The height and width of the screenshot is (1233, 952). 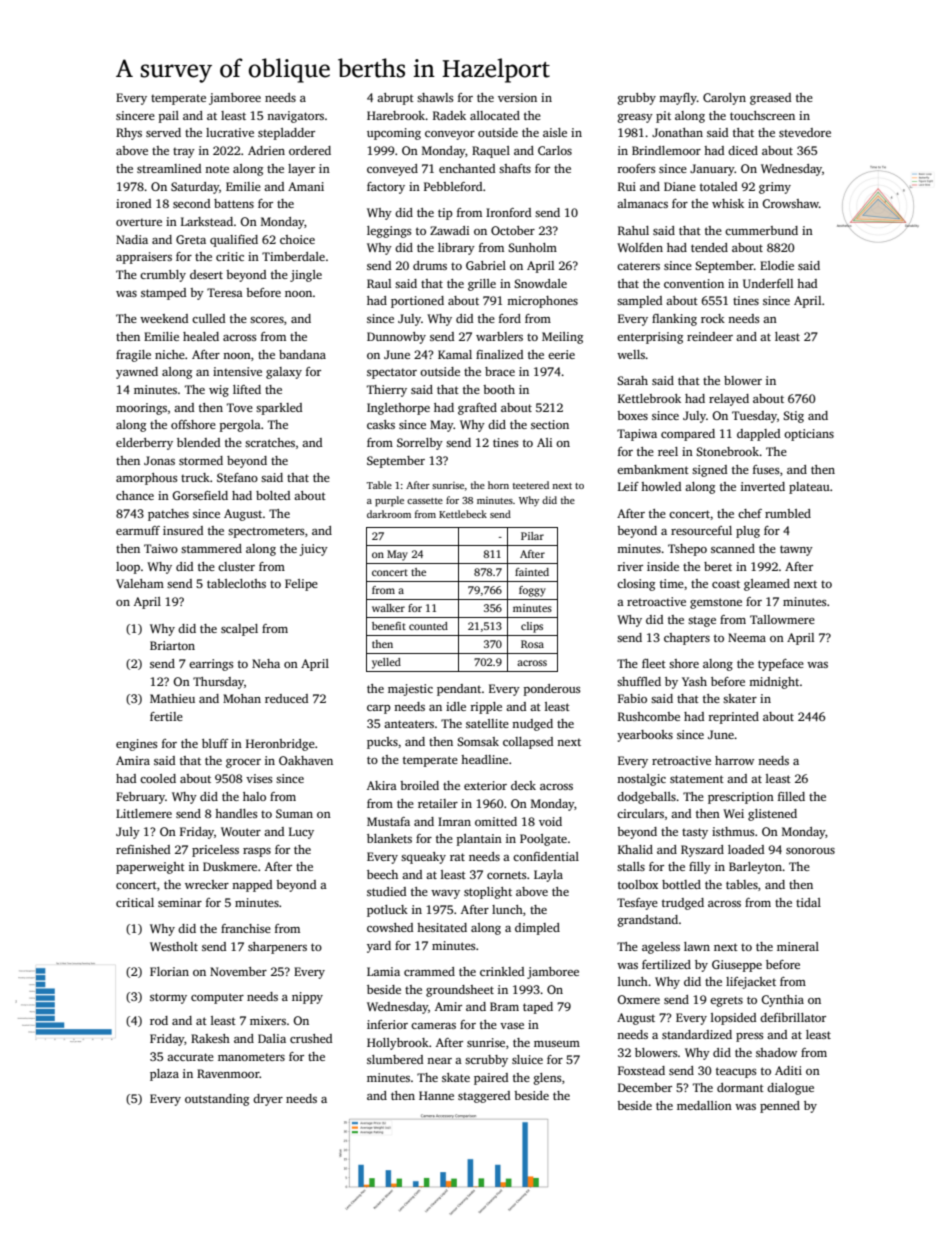 What do you see at coordinates (230, 132) in the screenshot?
I see `lucrative` at bounding box center [230, 132].
